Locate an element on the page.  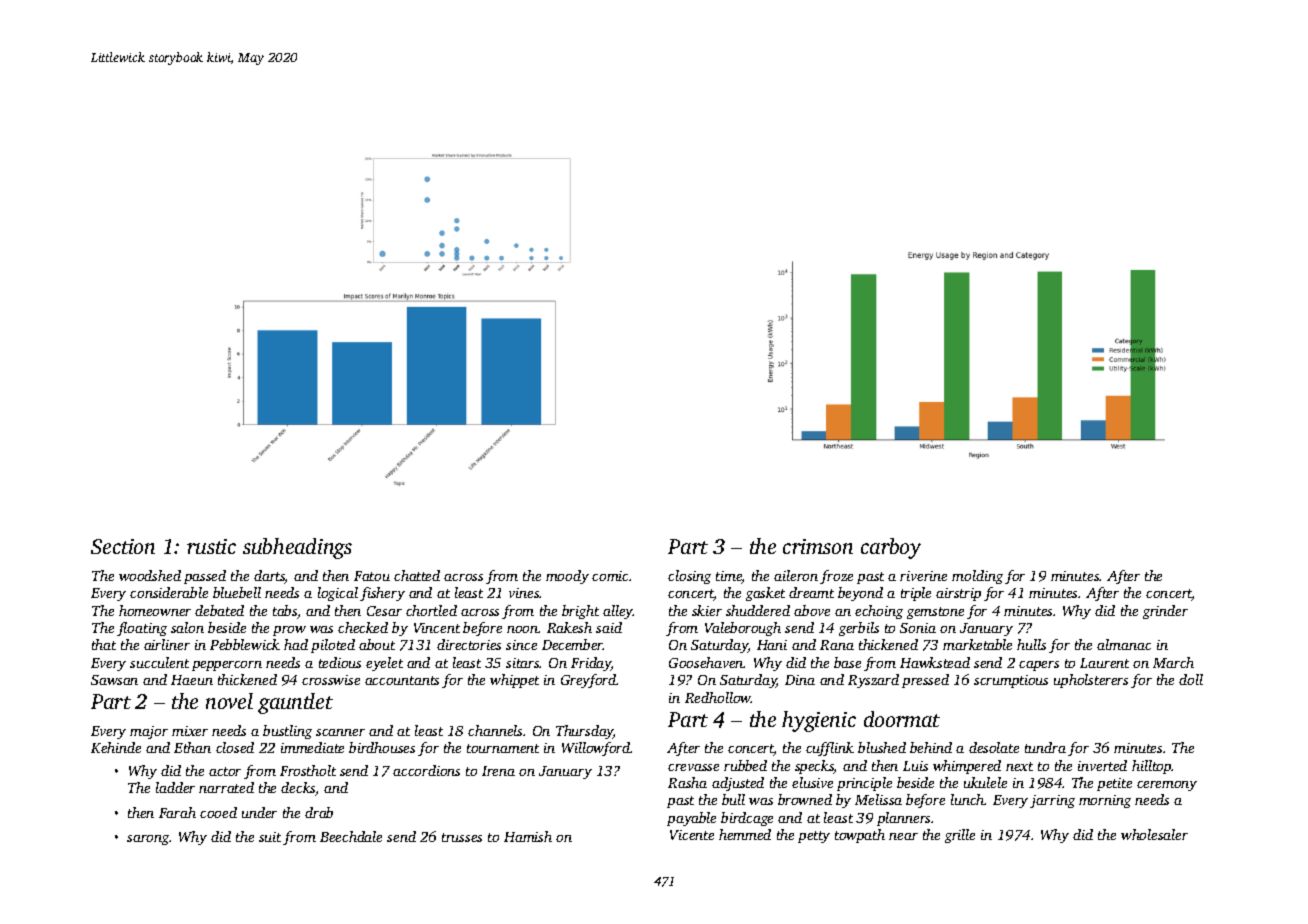
Luis is located at coordinates (915, 766).
